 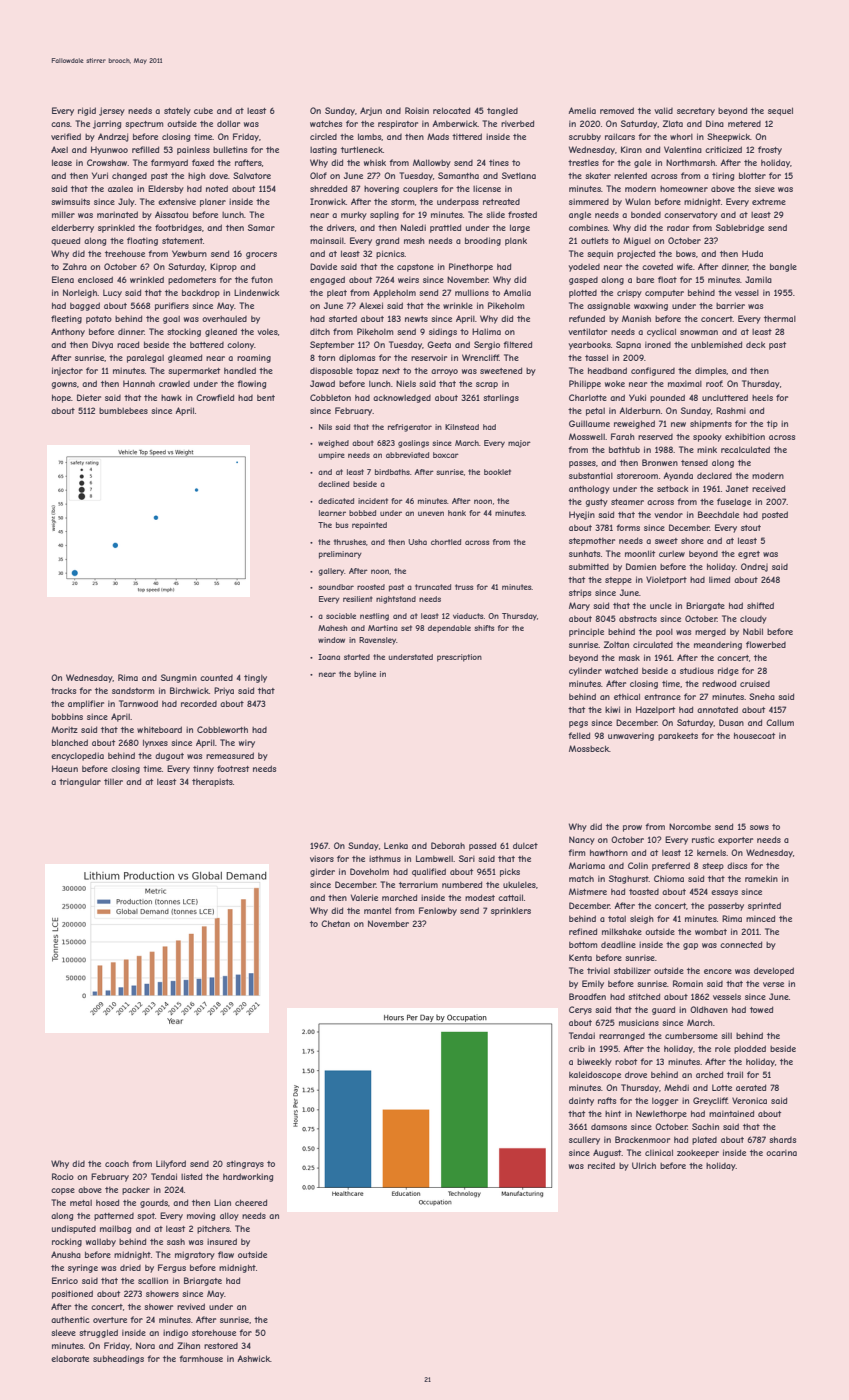 What do you see at coordinates (417, 110) in the image?
I see `Roisin` at bounding box center [417, 110].
